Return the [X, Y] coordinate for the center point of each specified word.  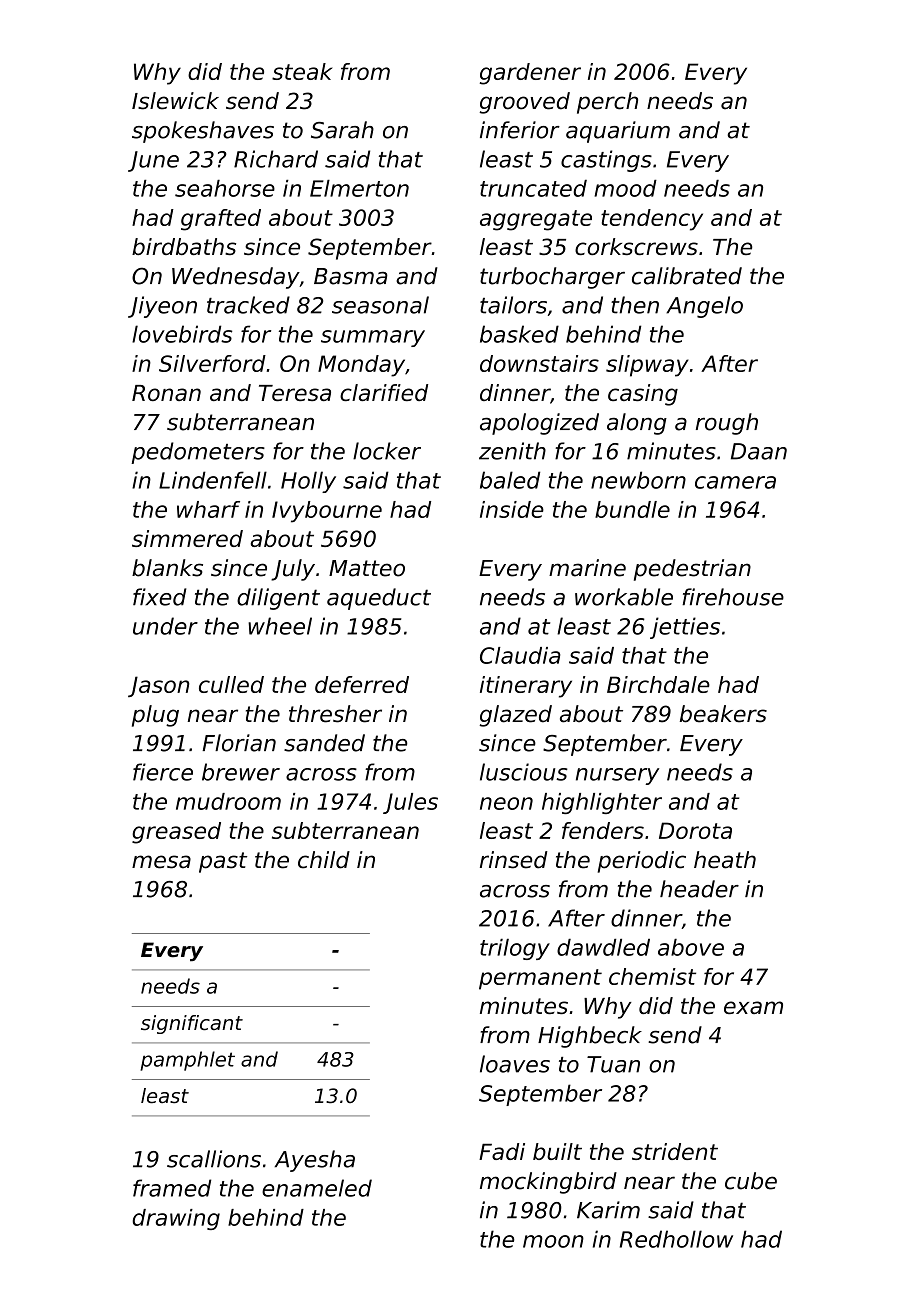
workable [624, 597]
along [637, 424]
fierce [163, 772]
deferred [362, 684]
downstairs [539, 363]
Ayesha [315, 1161]
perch [607, 103]
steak [302, 71]
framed [172, 1188]
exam [753, 1007]
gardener [530, 74]
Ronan [166, 393]
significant [192, 1024]
